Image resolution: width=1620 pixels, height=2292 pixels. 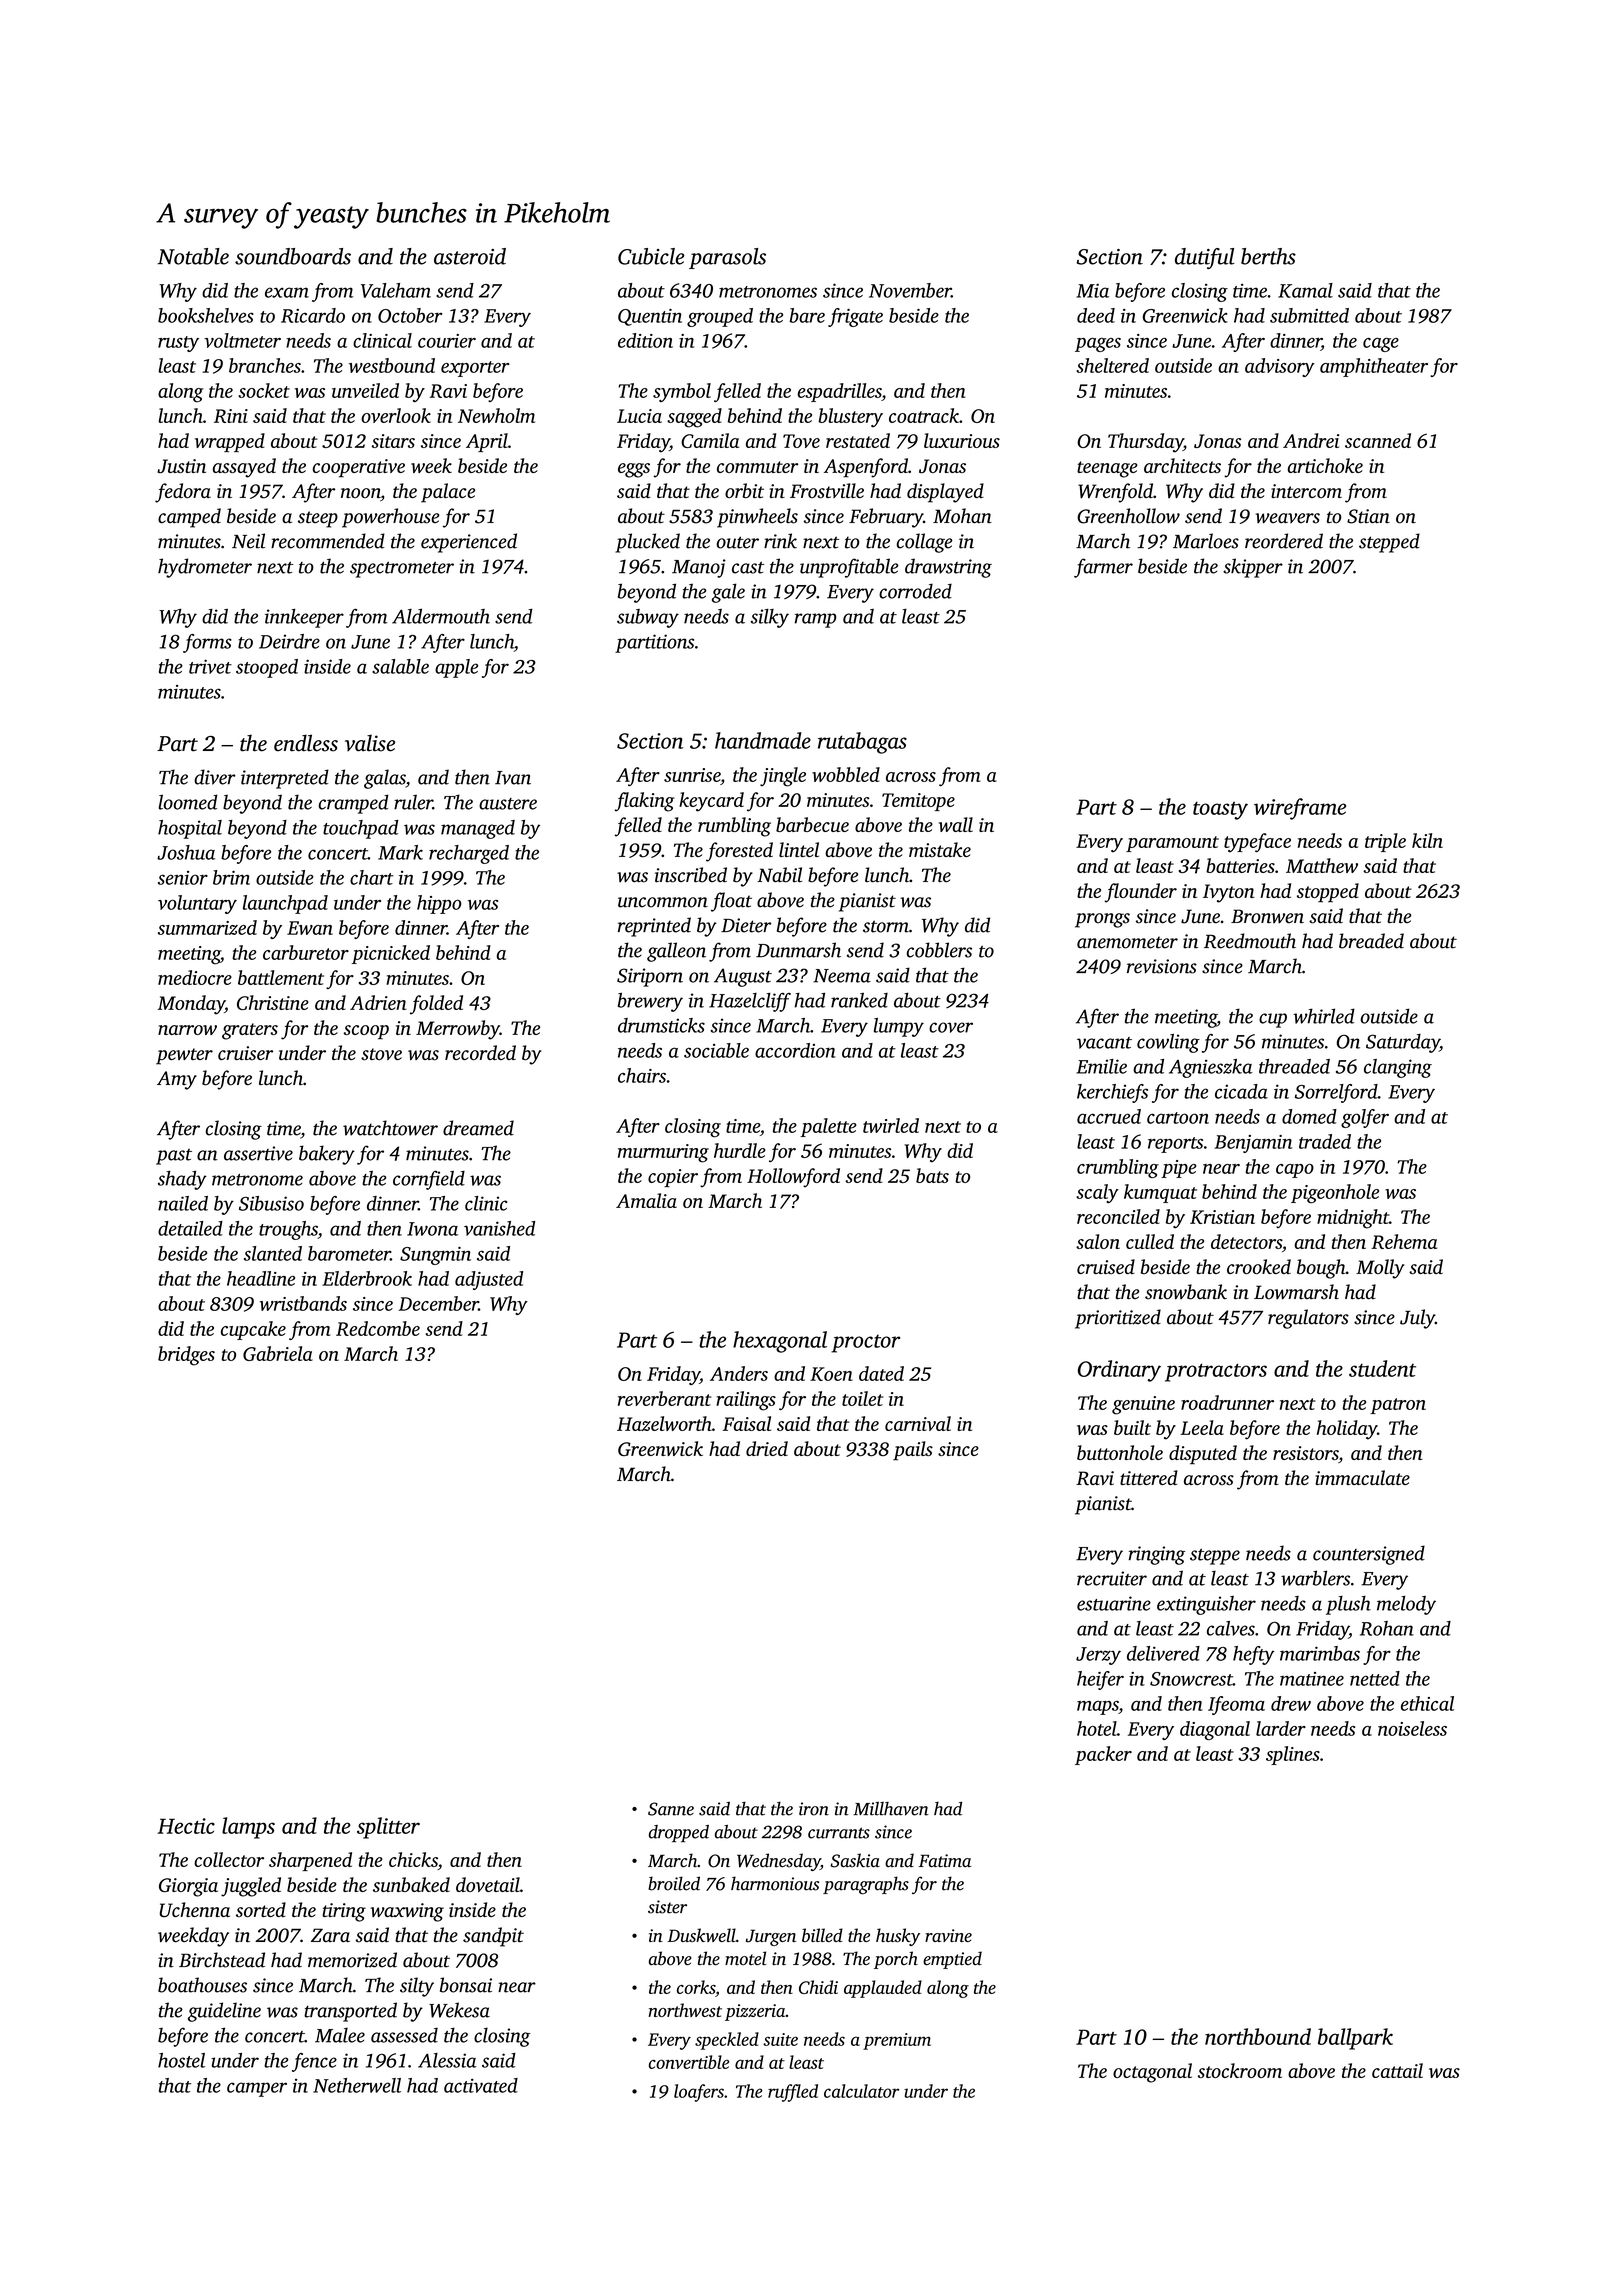 I want to click on prioritized, so click(x=1118, y=1319).
